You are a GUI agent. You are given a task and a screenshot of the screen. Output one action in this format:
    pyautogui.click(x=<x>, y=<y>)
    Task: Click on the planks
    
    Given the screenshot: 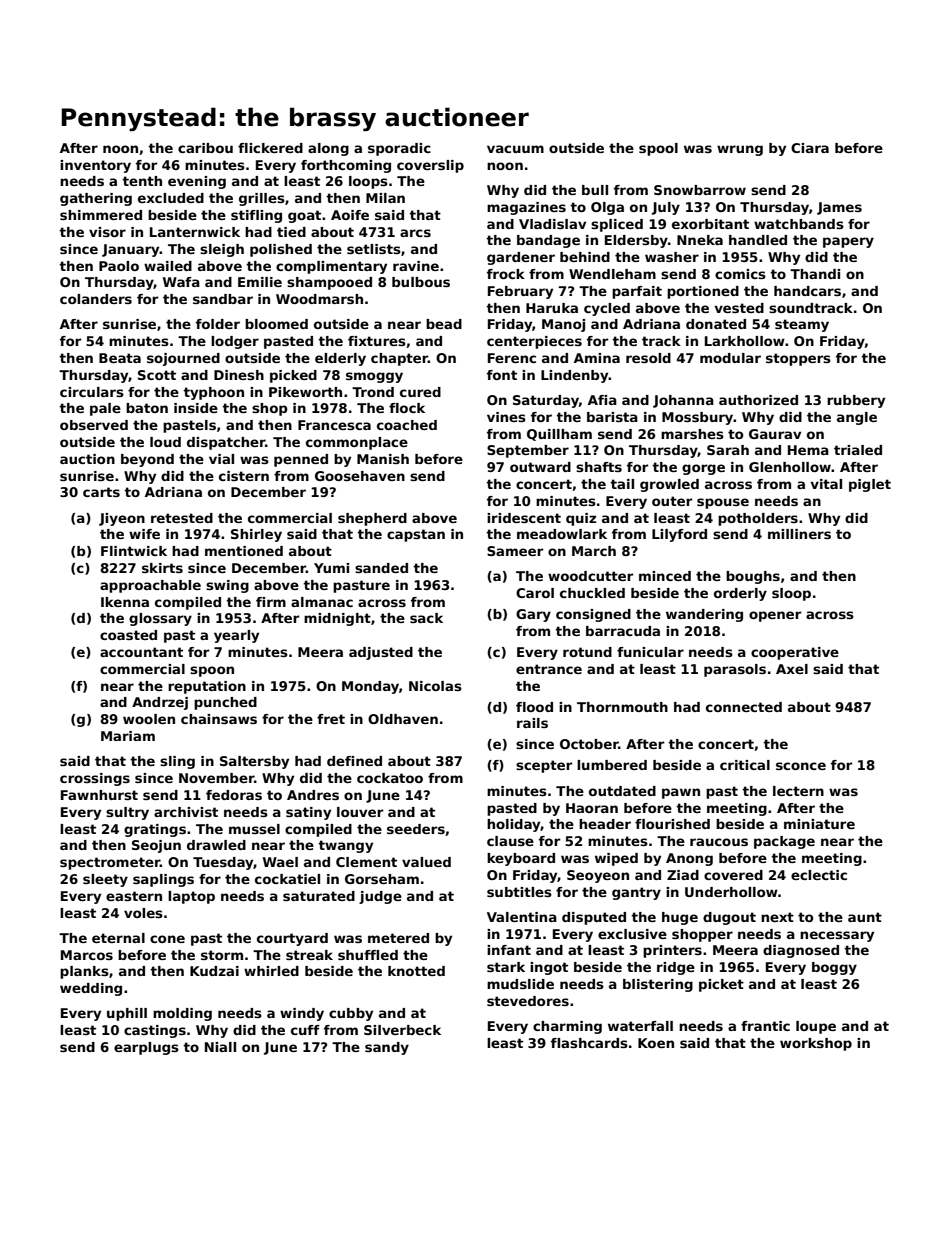 What is the action you would take?
    pyautogui.click(x=84, y=972)
